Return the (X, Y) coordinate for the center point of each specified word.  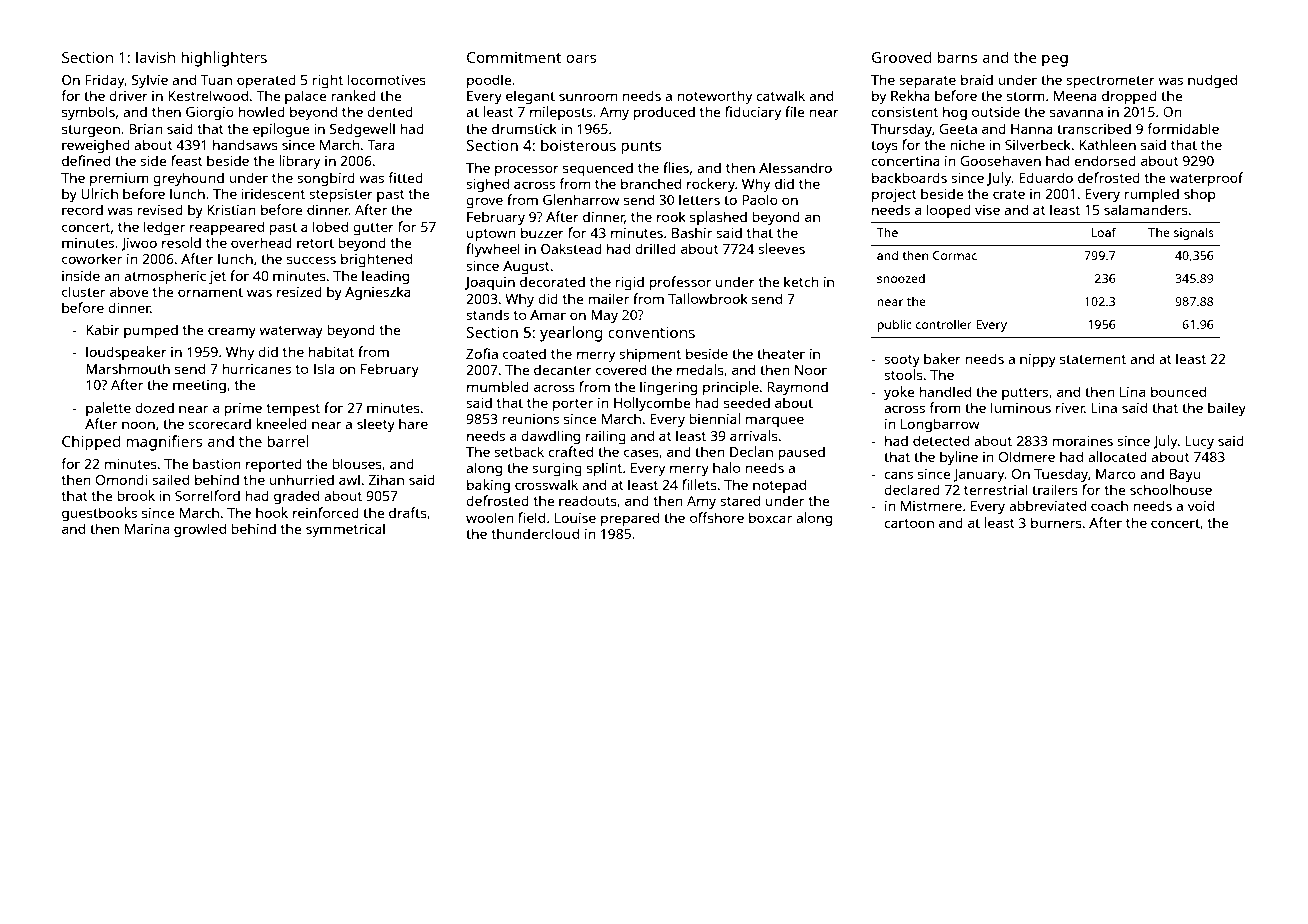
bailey (1227, 409)
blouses (357, 463)
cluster (83, 291)
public (894, 325)
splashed (718, 218)
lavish (155, 57)
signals (1194, 233)
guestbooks (99, 514)
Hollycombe (652, 404)
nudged (1212, 81)
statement (1093, 359)
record (82, 209)
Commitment (514, 57)
